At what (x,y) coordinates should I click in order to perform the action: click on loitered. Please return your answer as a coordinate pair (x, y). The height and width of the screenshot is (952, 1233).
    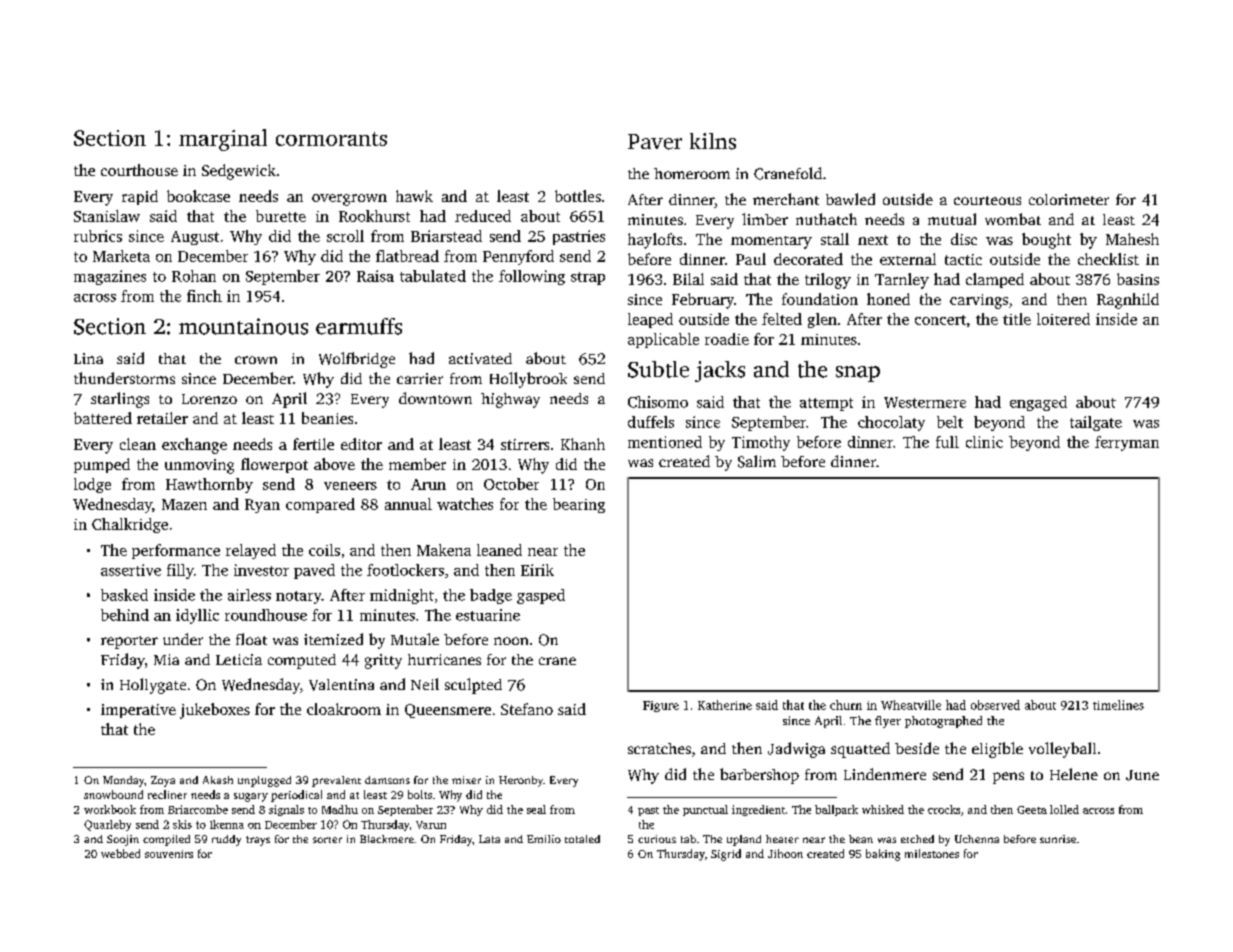
    Looking at the image, I should click on (1063, 319).
